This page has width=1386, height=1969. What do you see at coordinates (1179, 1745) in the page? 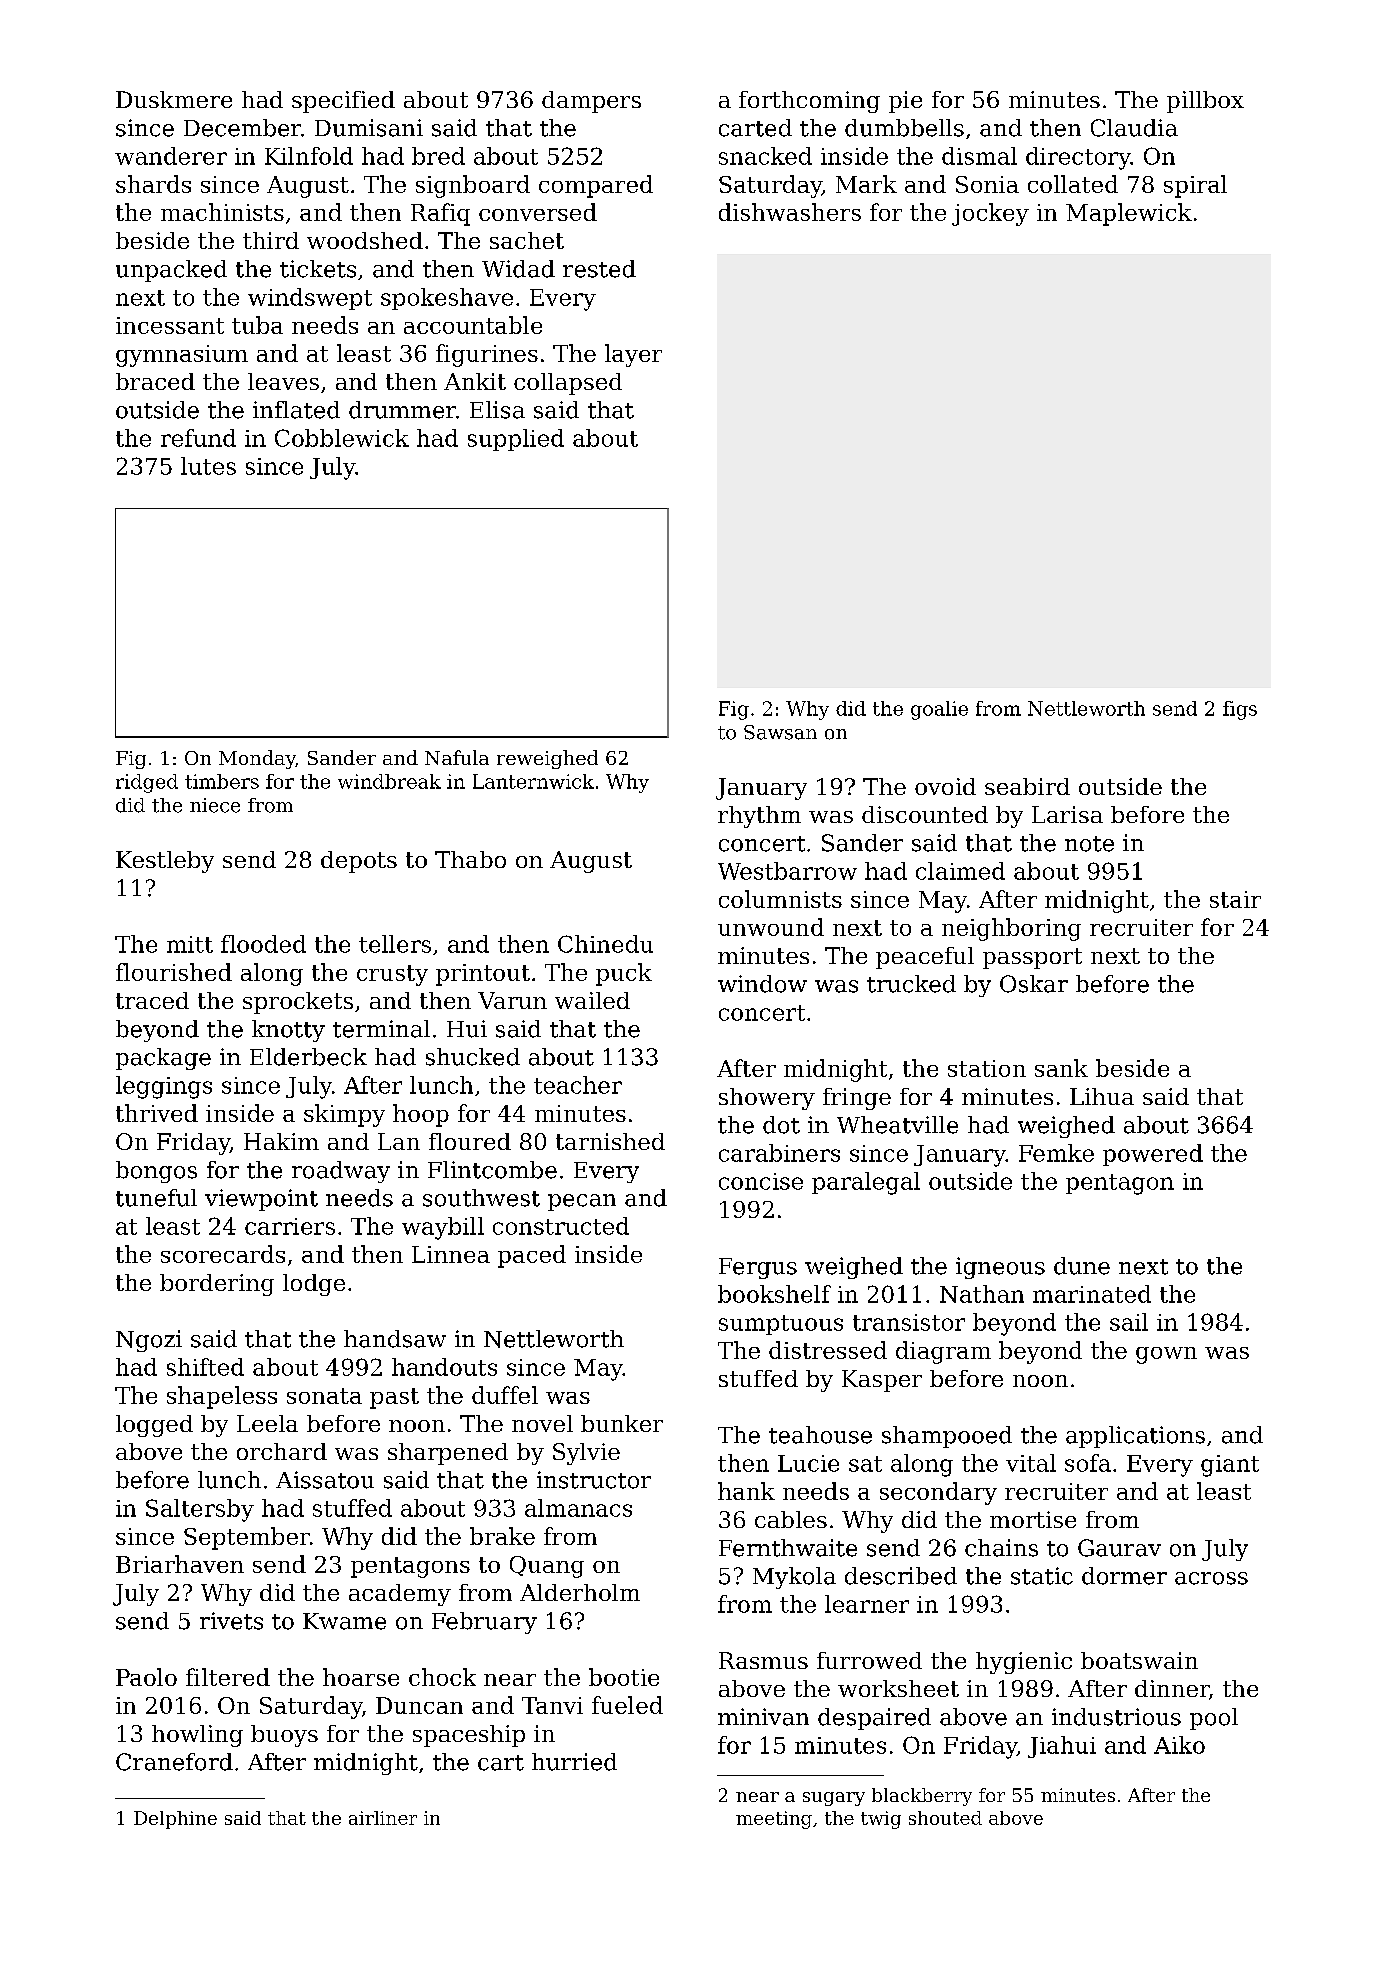
I see `Aiko` at bounding box center [1179, 1745].
